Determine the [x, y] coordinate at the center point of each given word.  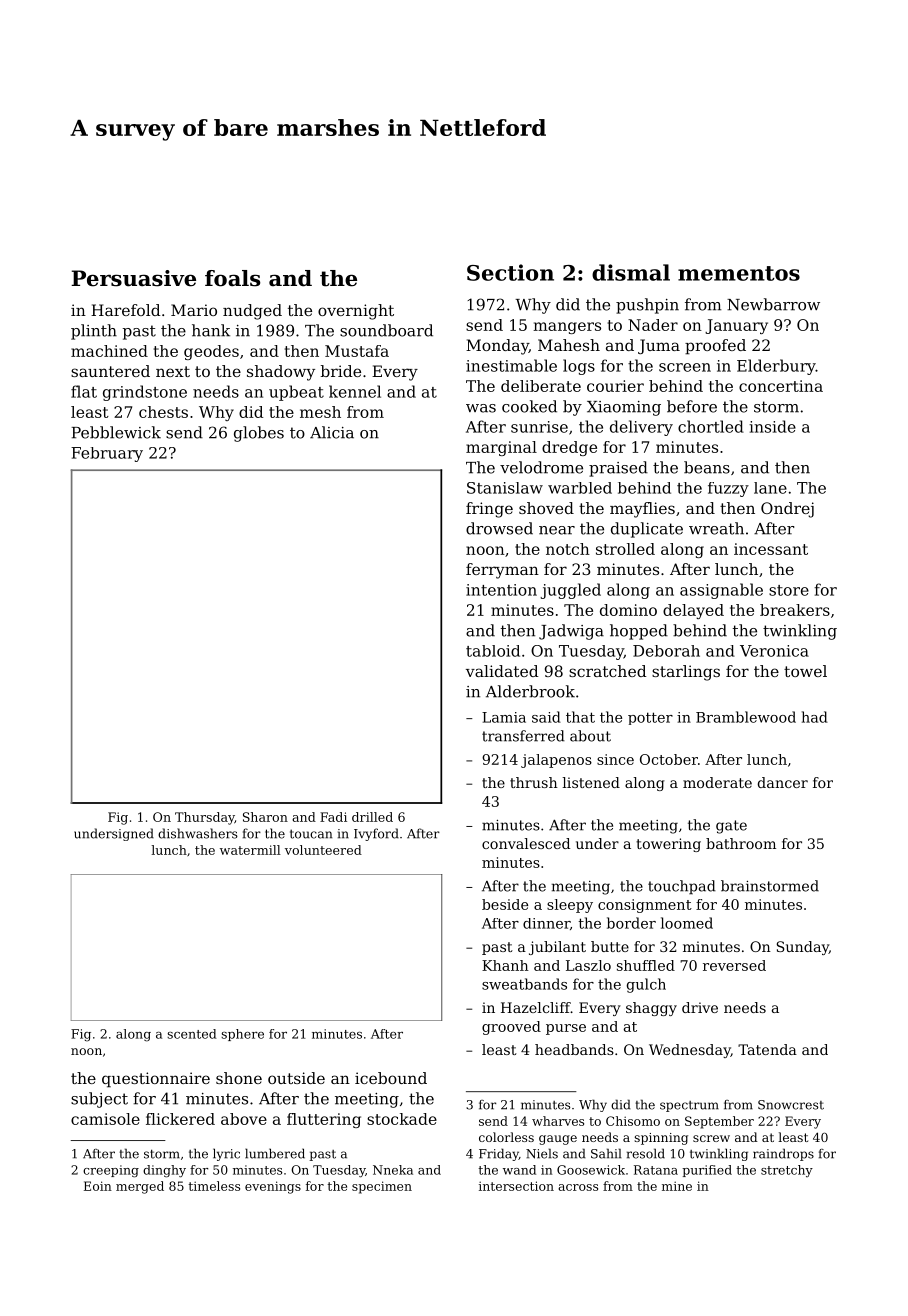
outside [296, 1078]
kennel [355, 391]
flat [84, 391]
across [578, 1187]
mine [677, 1186]
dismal [631, 272]
